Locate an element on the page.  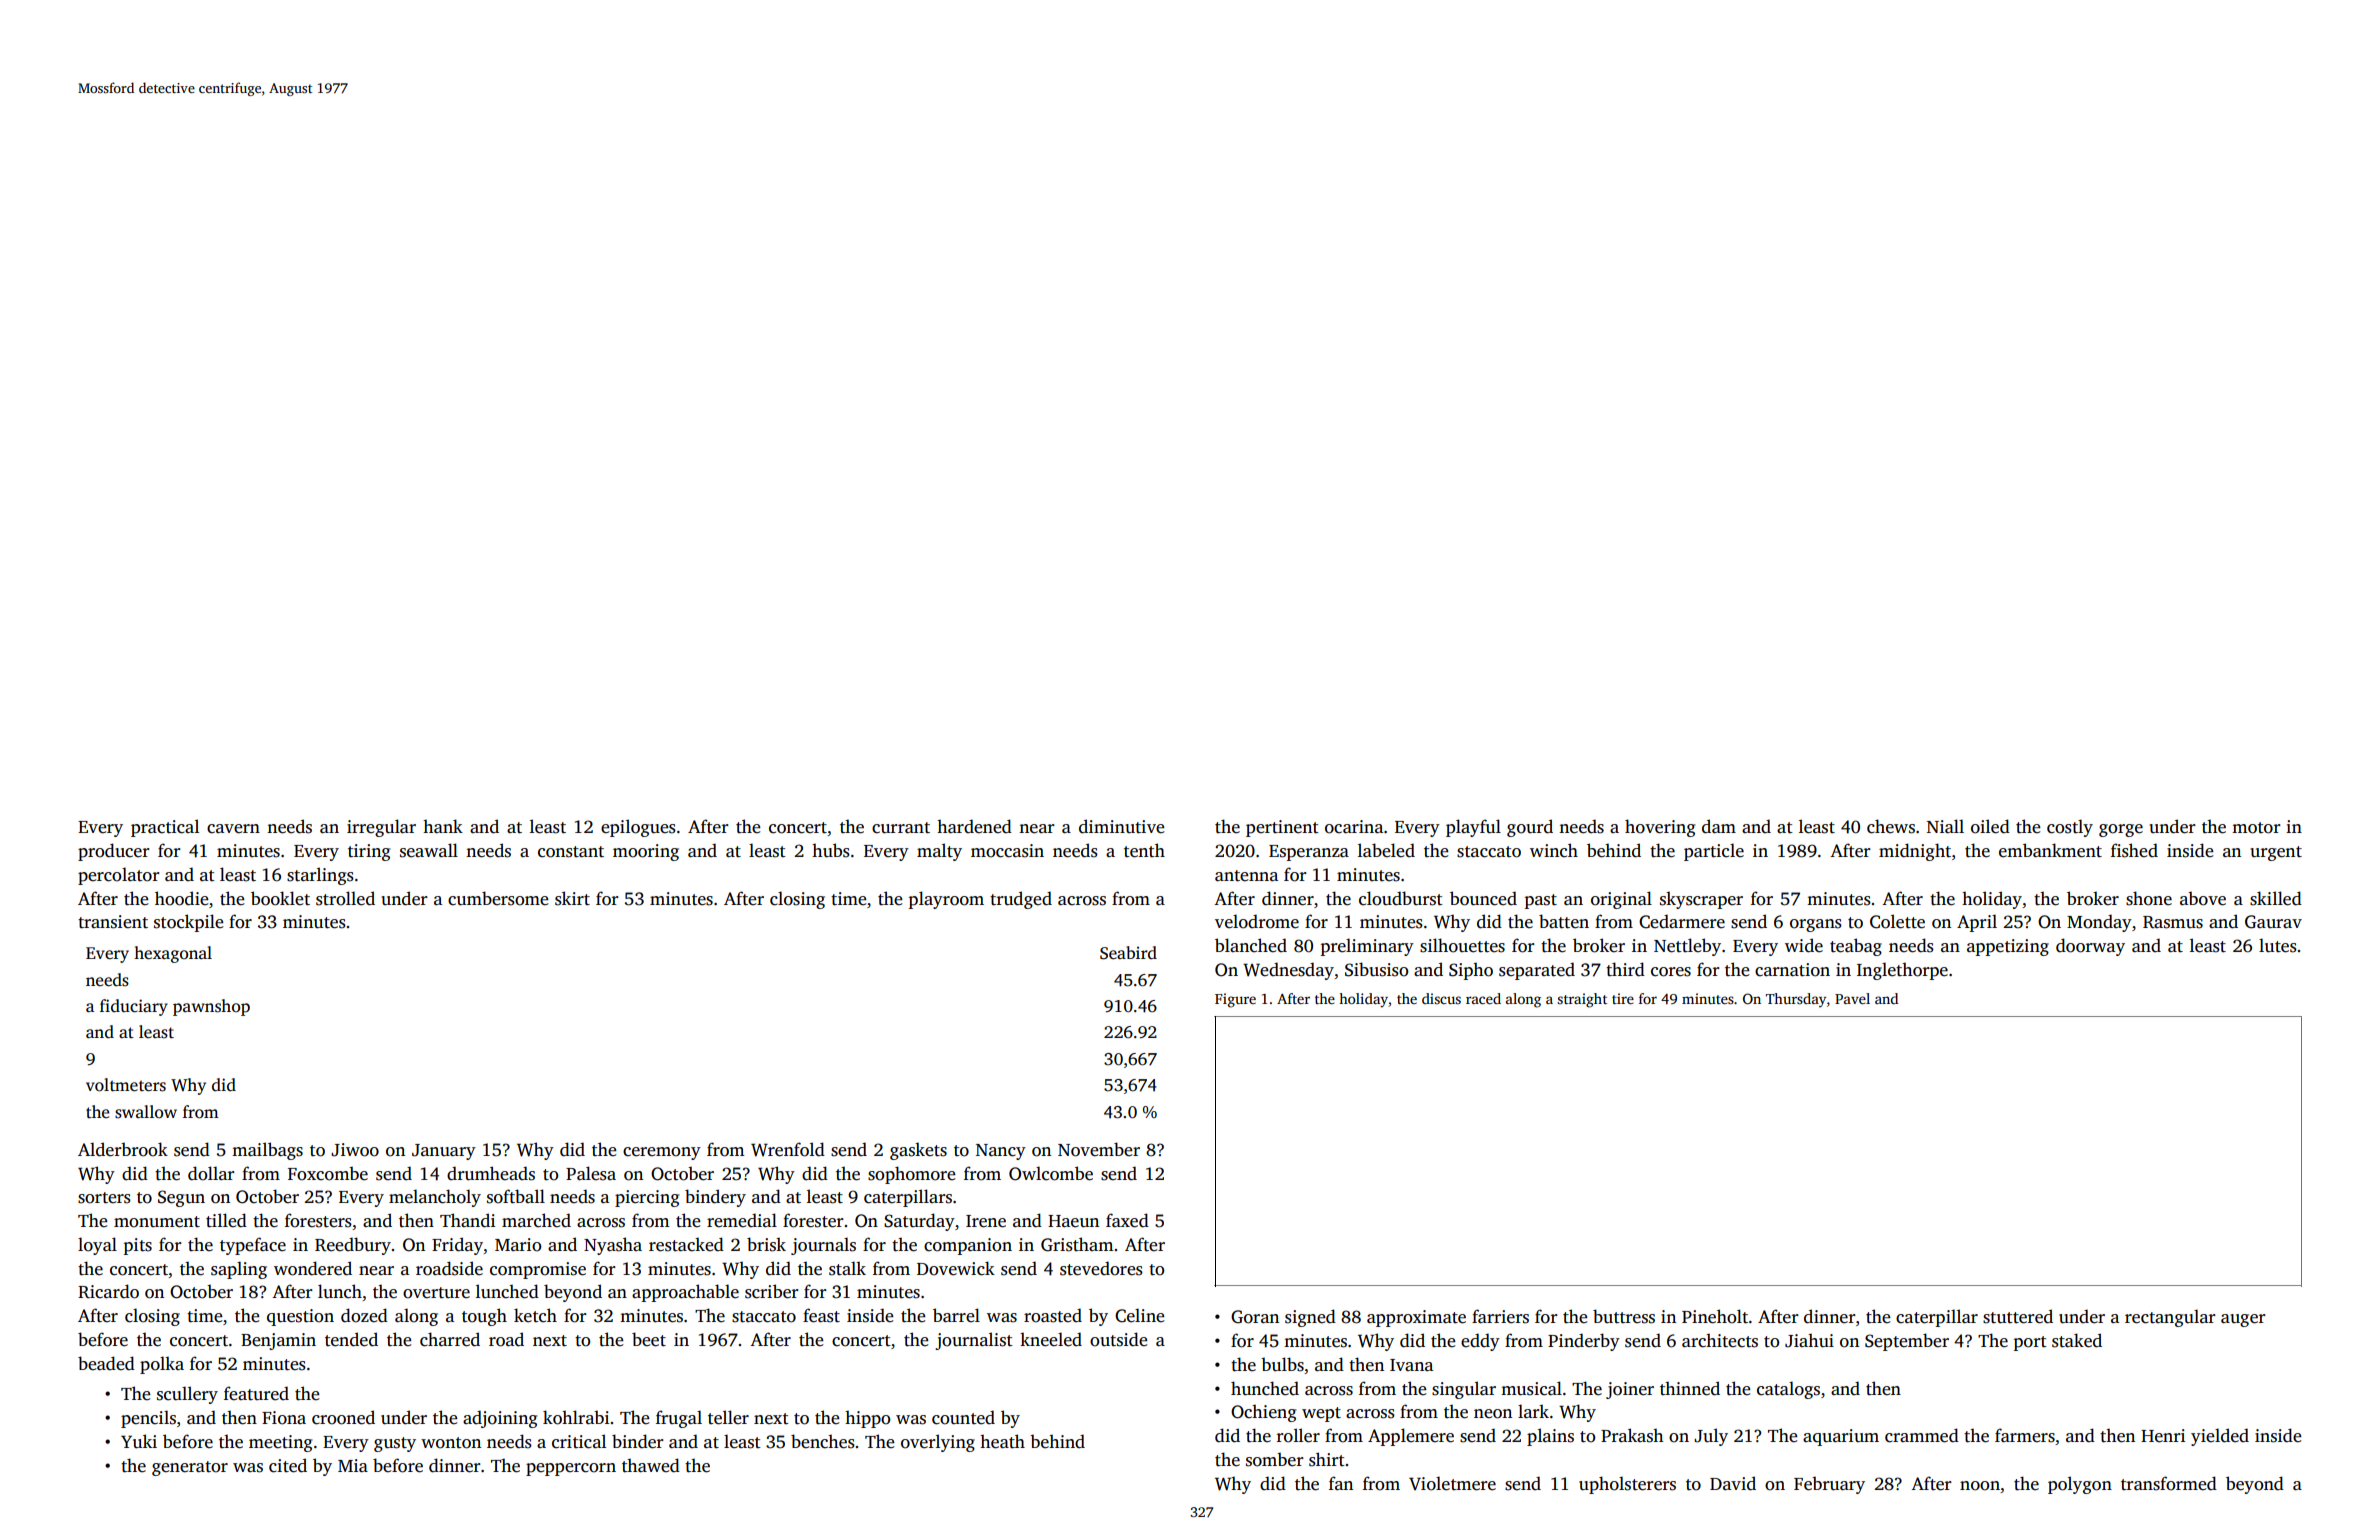
July is located at coordinates (1711, 1437).
